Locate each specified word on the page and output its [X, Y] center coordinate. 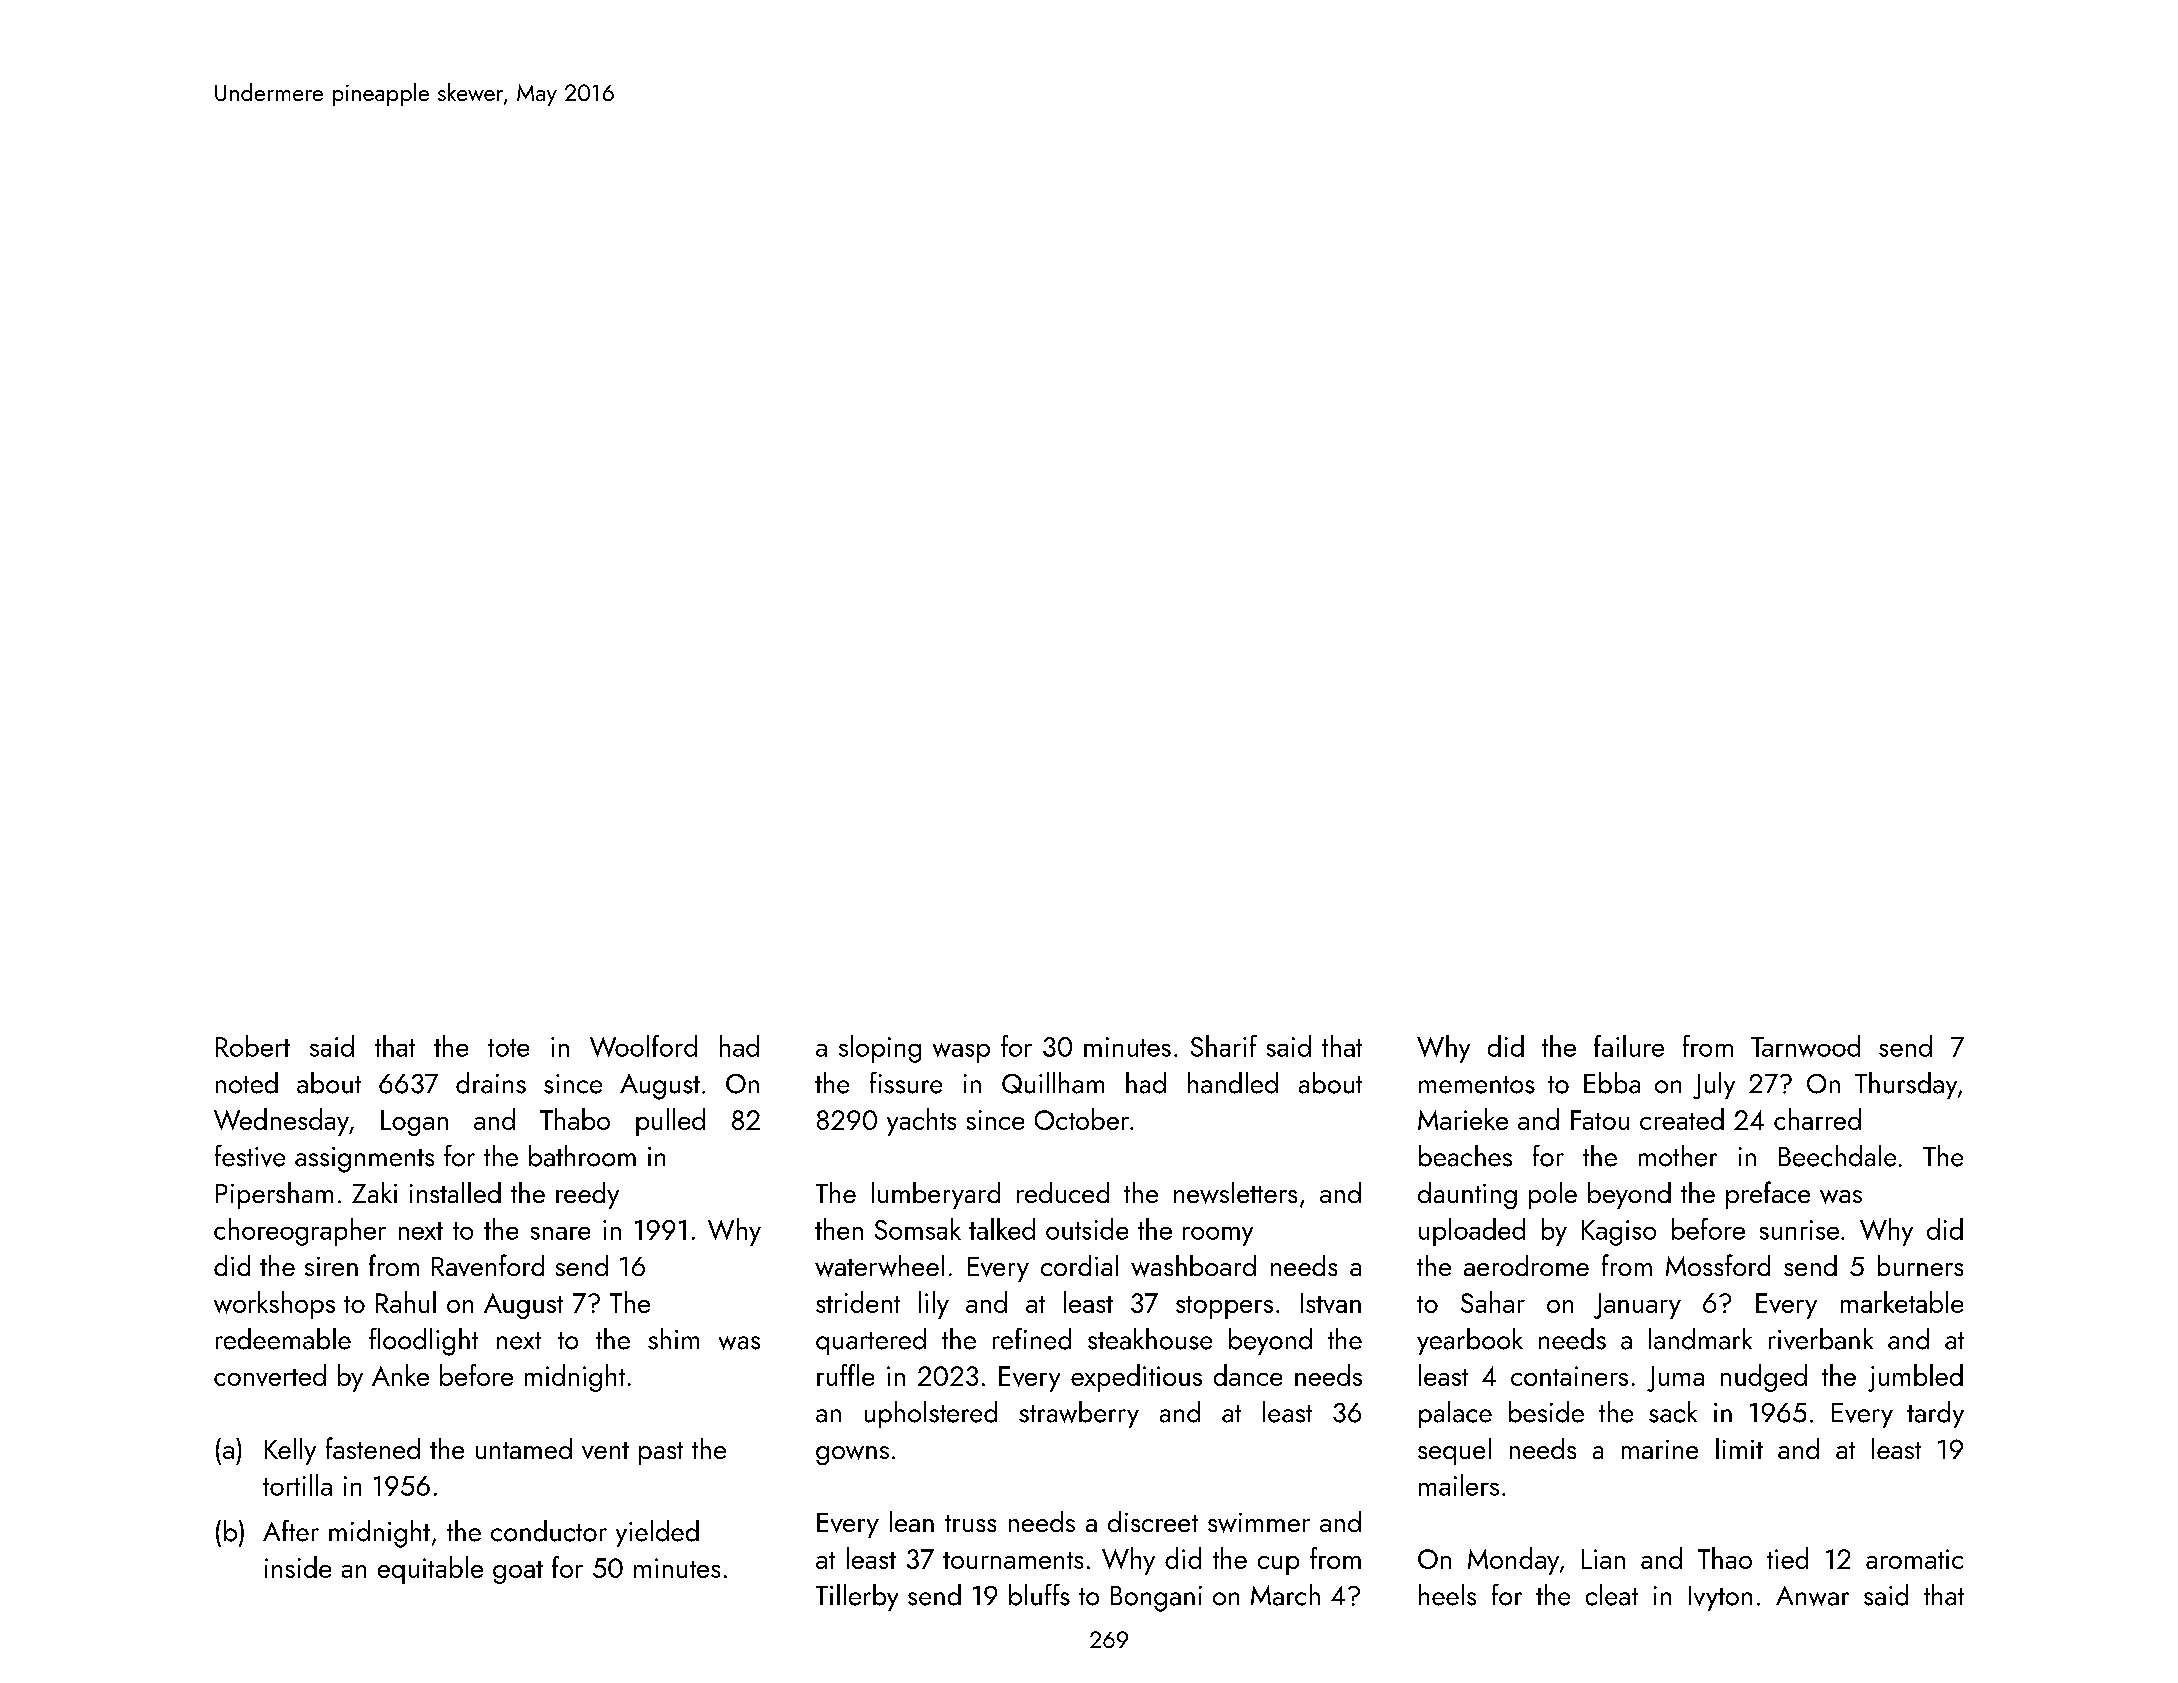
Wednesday [281, 1122]
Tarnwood [1805, 1046]
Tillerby [857, 1597]
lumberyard [936, 1195]
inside [298, 1567]
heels [1447, 1595]
